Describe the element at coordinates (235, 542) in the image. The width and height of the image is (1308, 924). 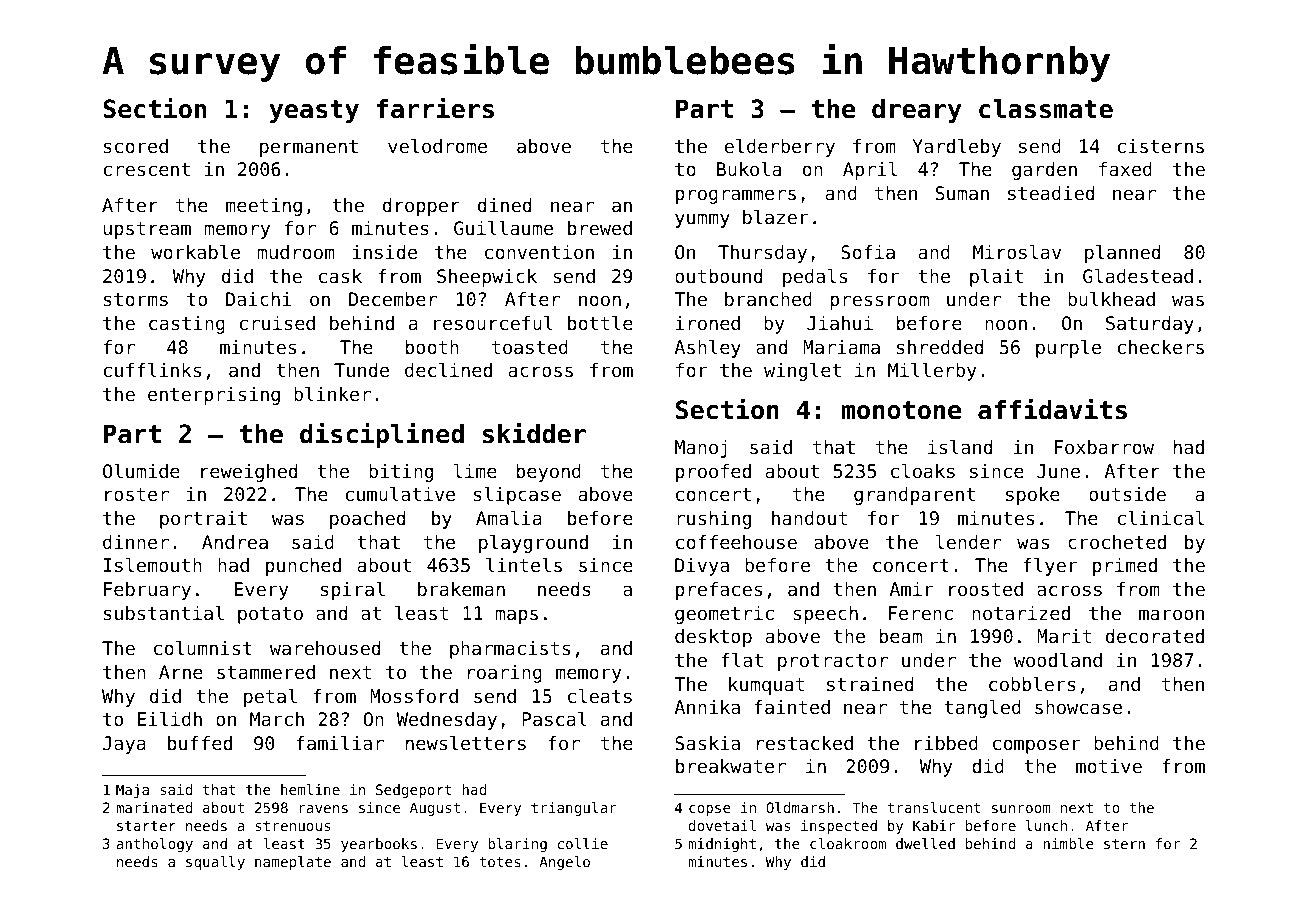
I see `Andrea` at that location.
